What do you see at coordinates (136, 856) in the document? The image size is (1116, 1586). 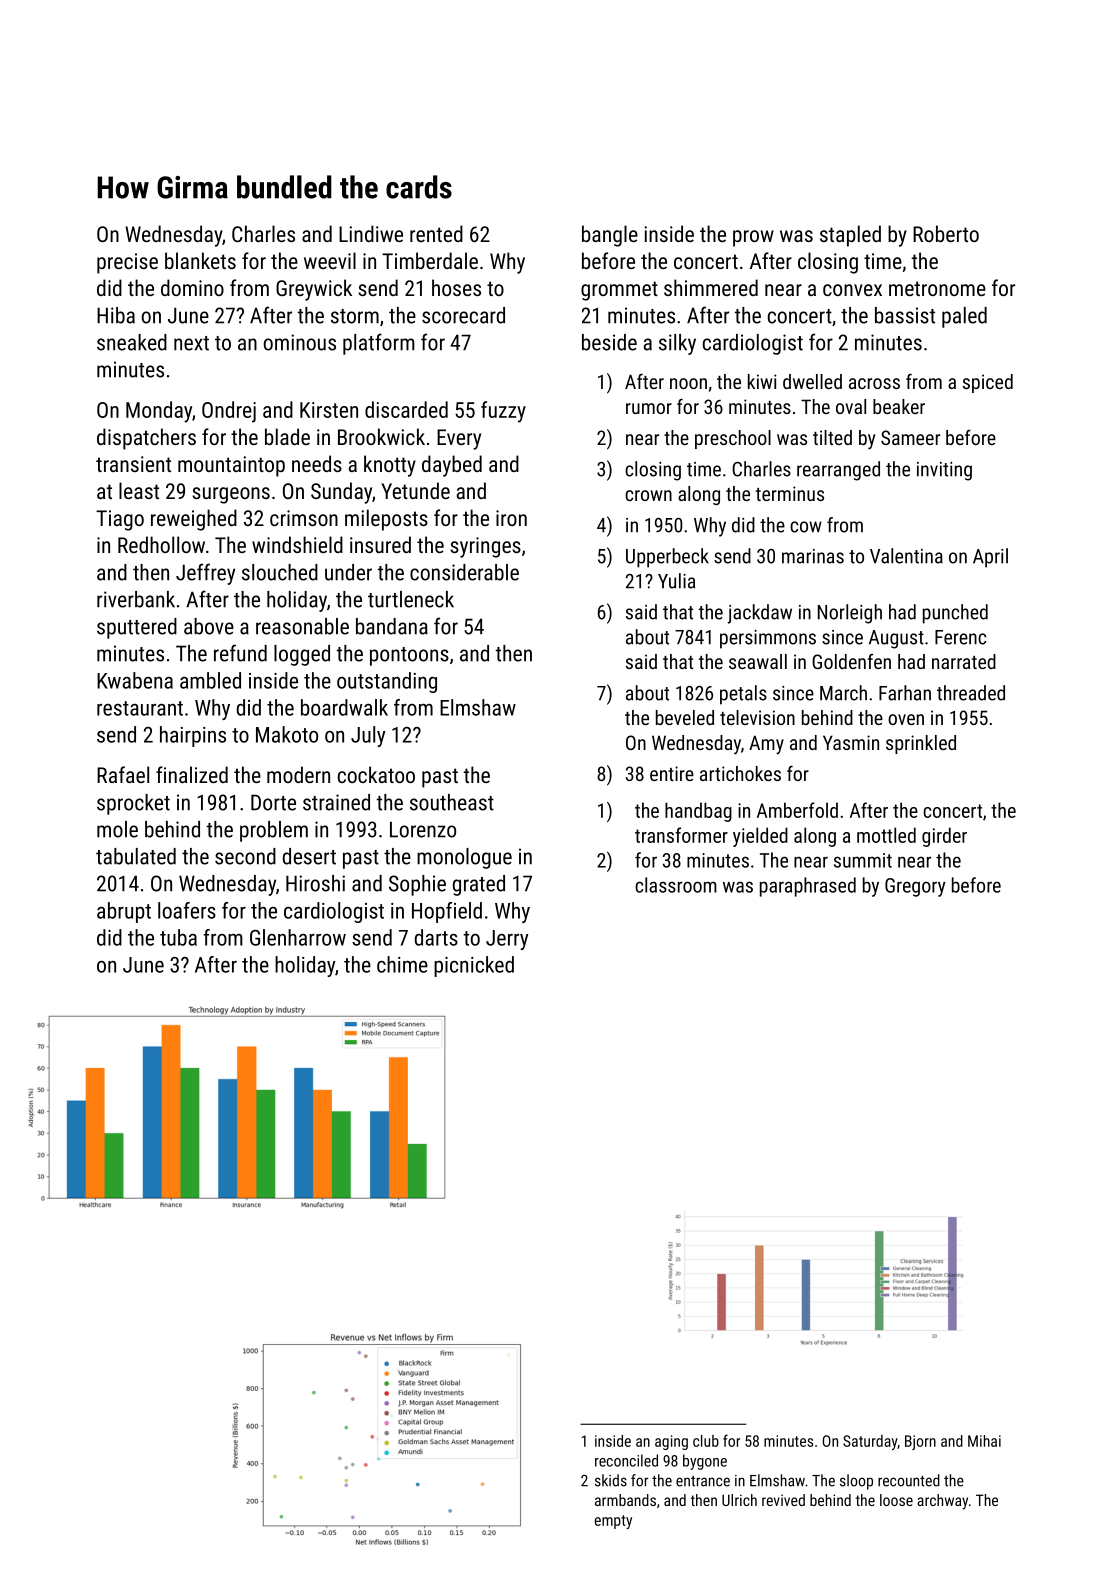 I see `tabulated` at bounding box center [136, 856].
